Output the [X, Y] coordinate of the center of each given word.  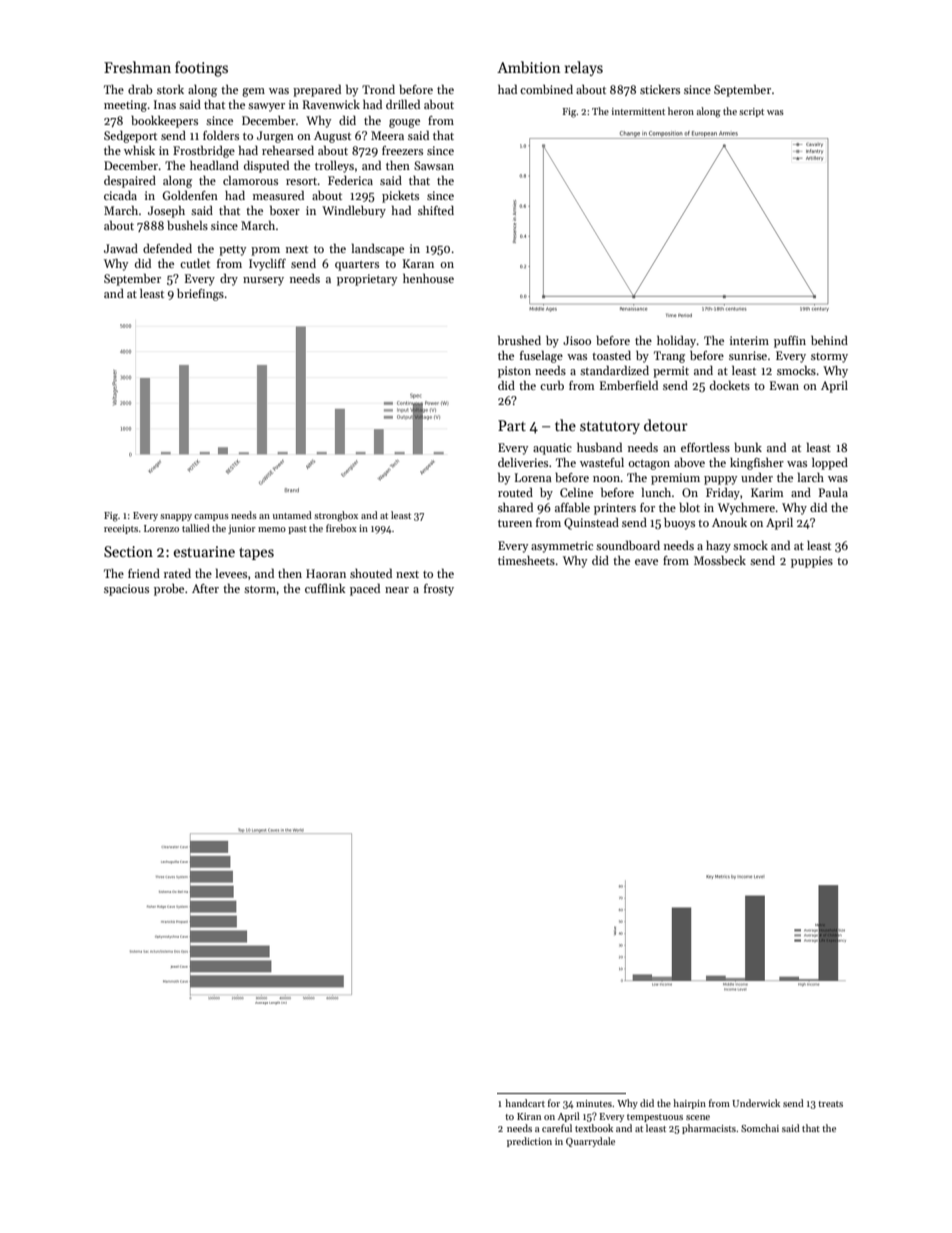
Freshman [137, 67]
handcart [525, 1103]
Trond [378, 89]
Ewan [784, 385]
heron [681, 111]
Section [128, 551]
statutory [610, 427]
